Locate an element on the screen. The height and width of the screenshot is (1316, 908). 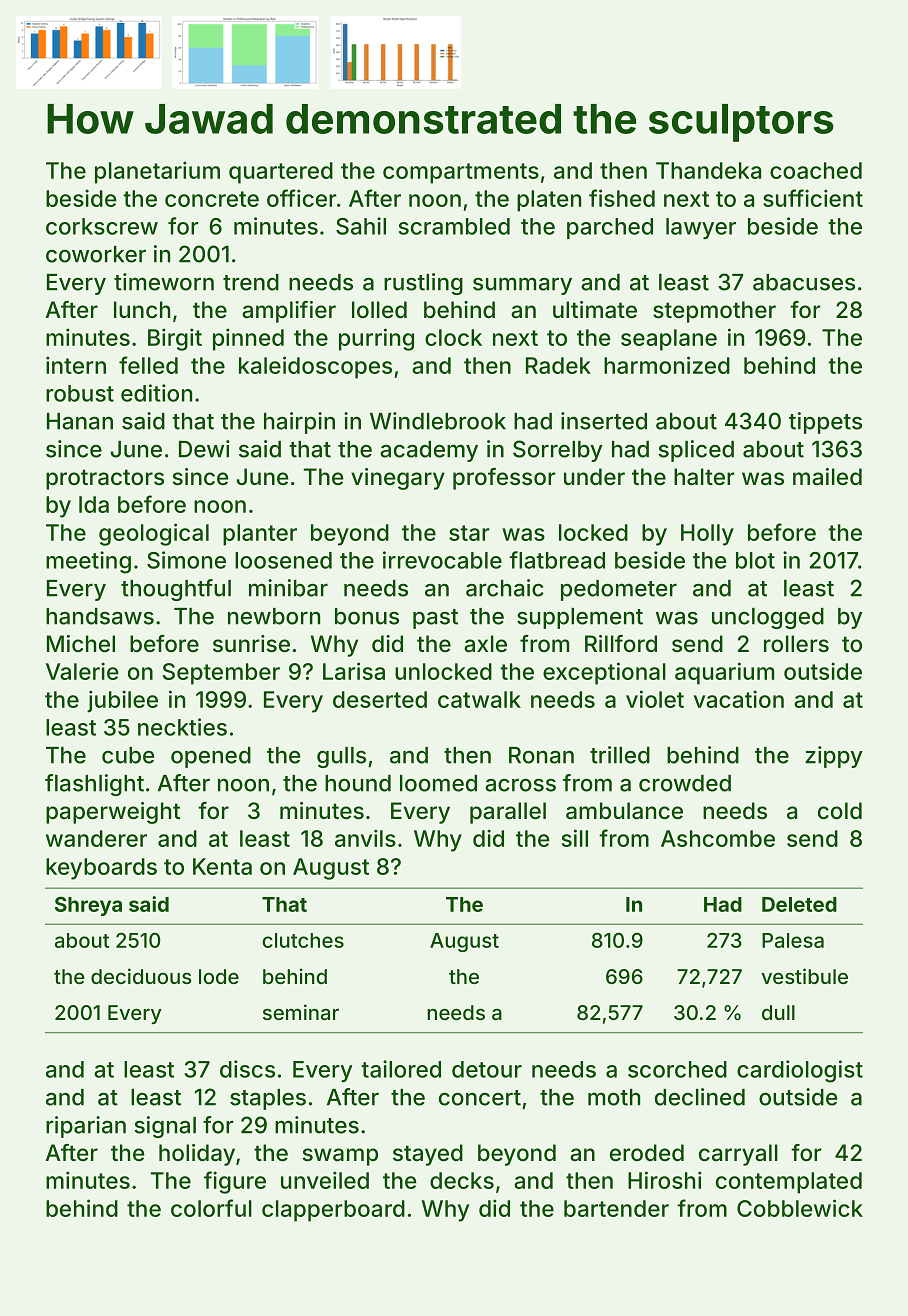
corkscrew is located at coordinates (102, 226).
